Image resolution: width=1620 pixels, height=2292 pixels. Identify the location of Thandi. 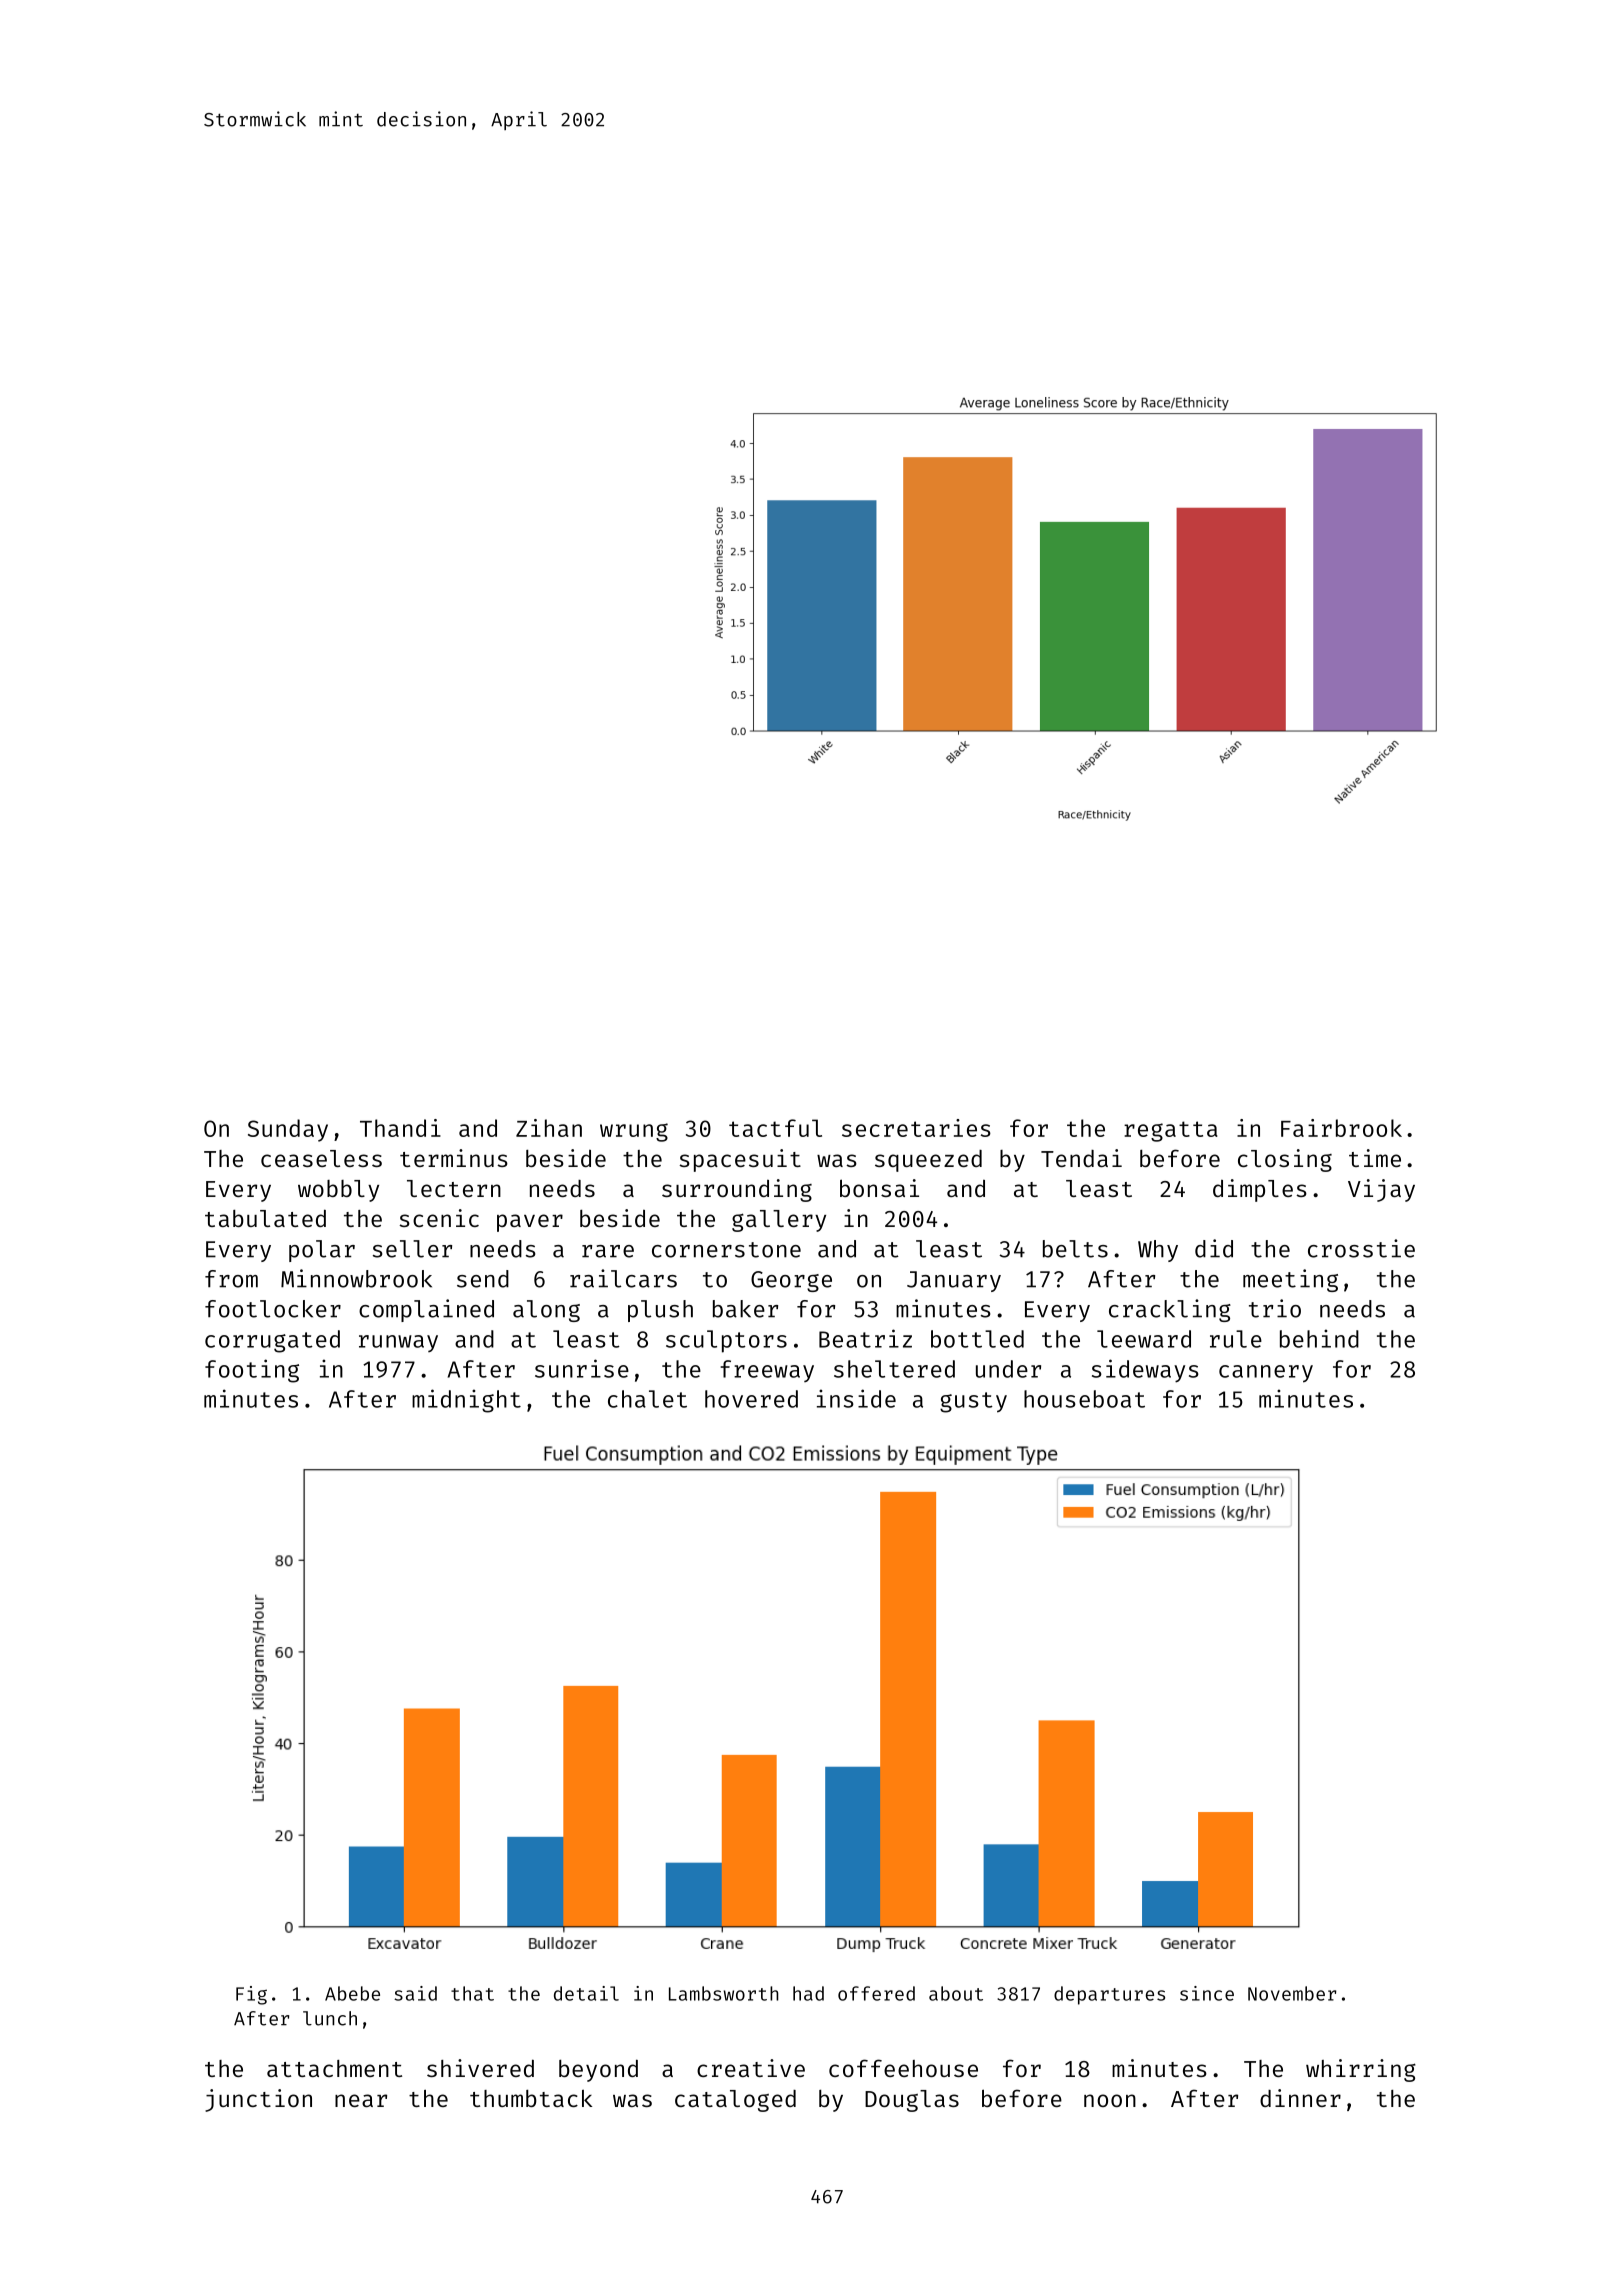
(400, 1128).
